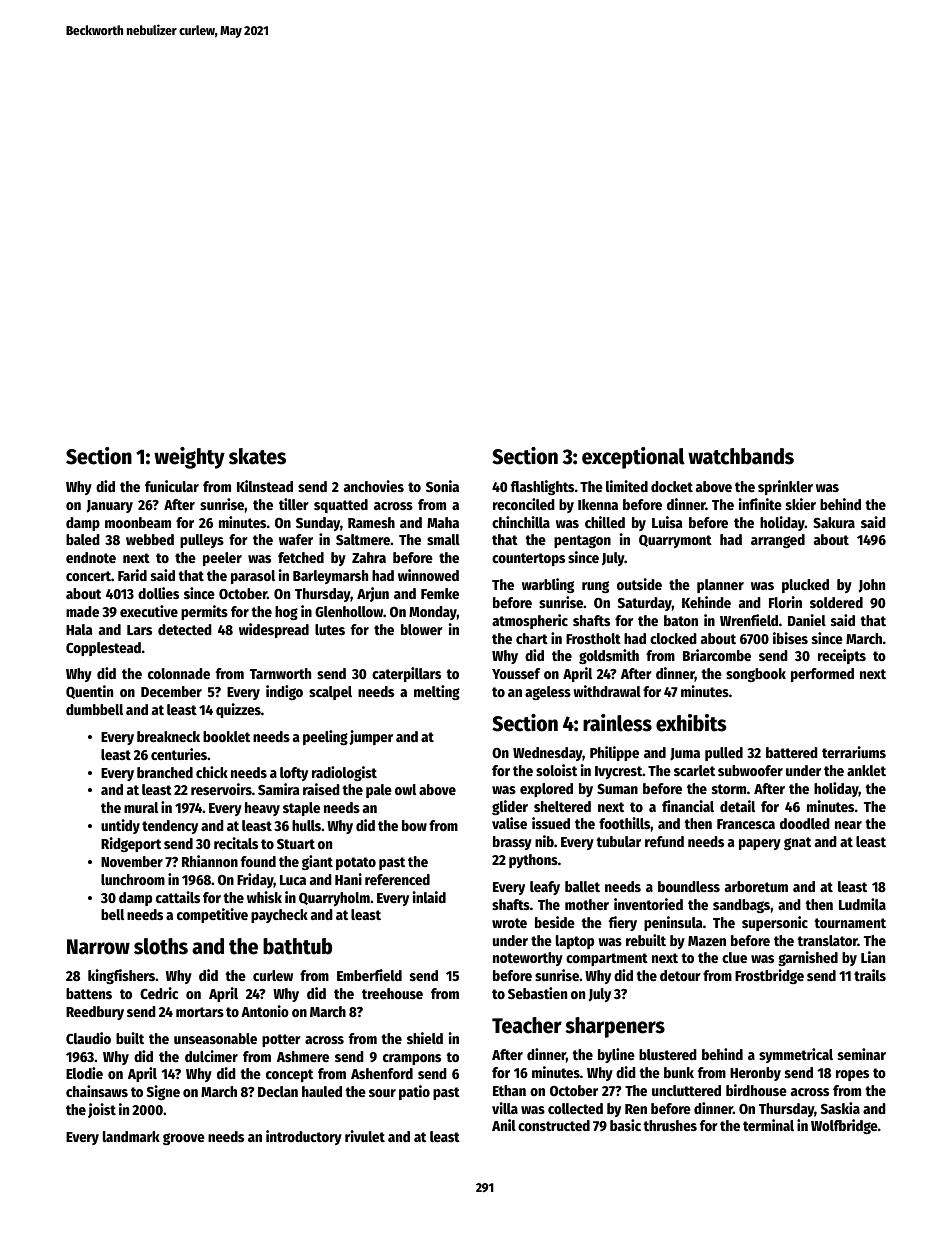  What do you see at coordinates (184, 1139) in the screenshot?
I see `groove` at bounding box center [184, 1139].
